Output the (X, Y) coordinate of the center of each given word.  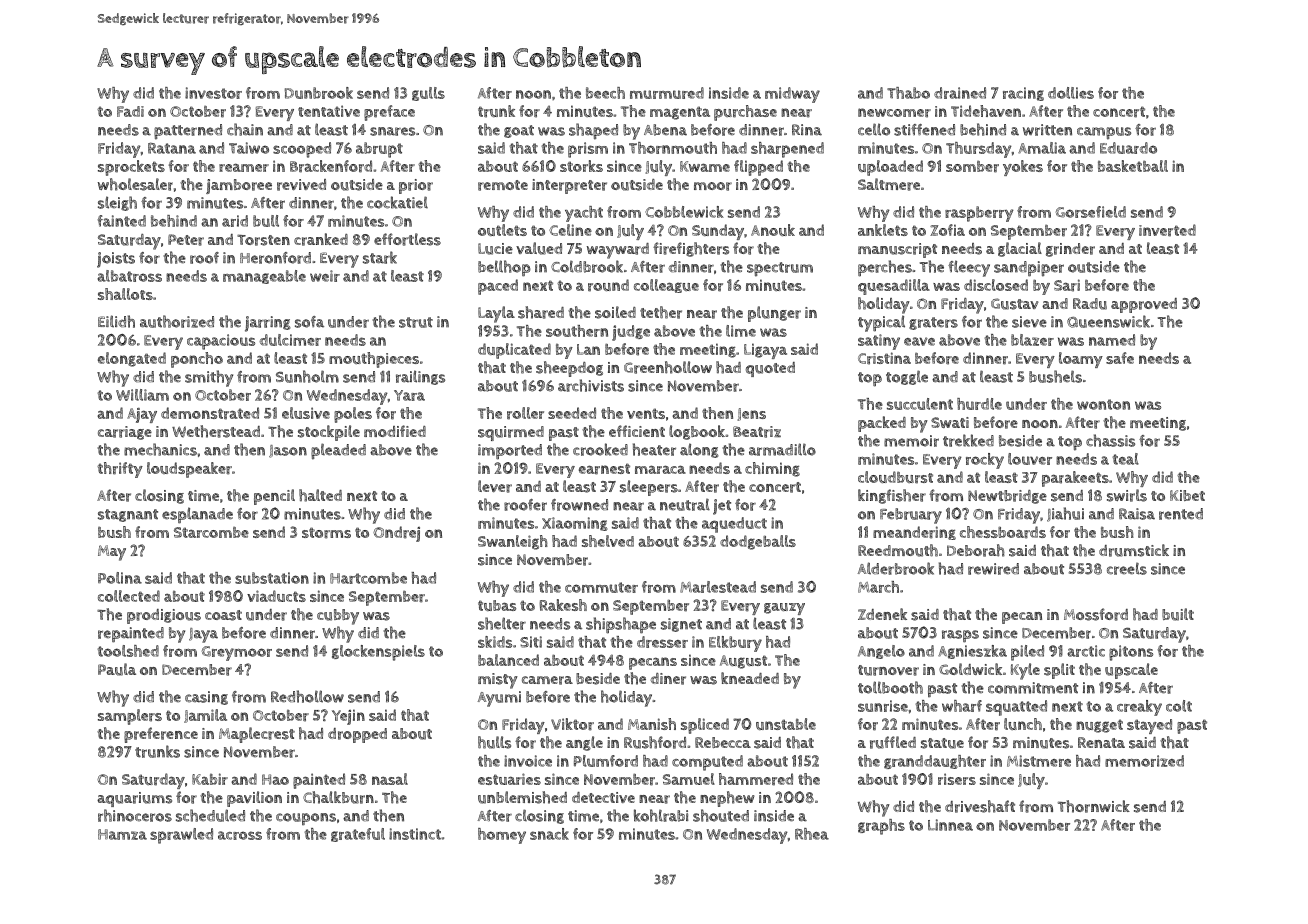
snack (549, 834)
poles (353, 415)
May (112, 553)
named (1112, 340)
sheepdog (569, 369)
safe (1120, 358)
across (240, 835)
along (699, 450)
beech (605, 93)
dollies (1071, 93)
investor (213, 93)
